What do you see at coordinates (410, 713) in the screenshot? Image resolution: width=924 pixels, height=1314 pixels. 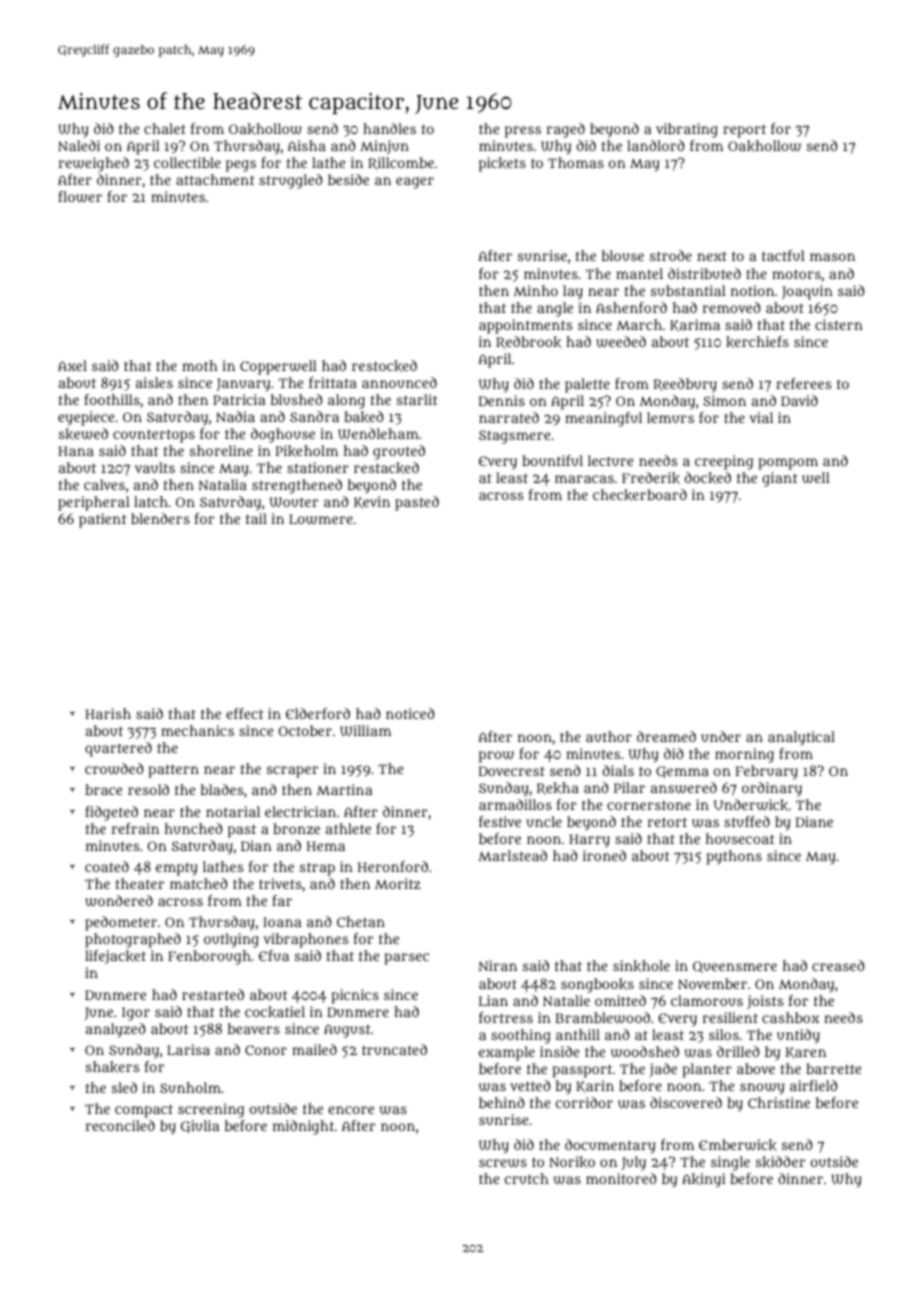 I see `noticed` at bounding box center [410, 713].
